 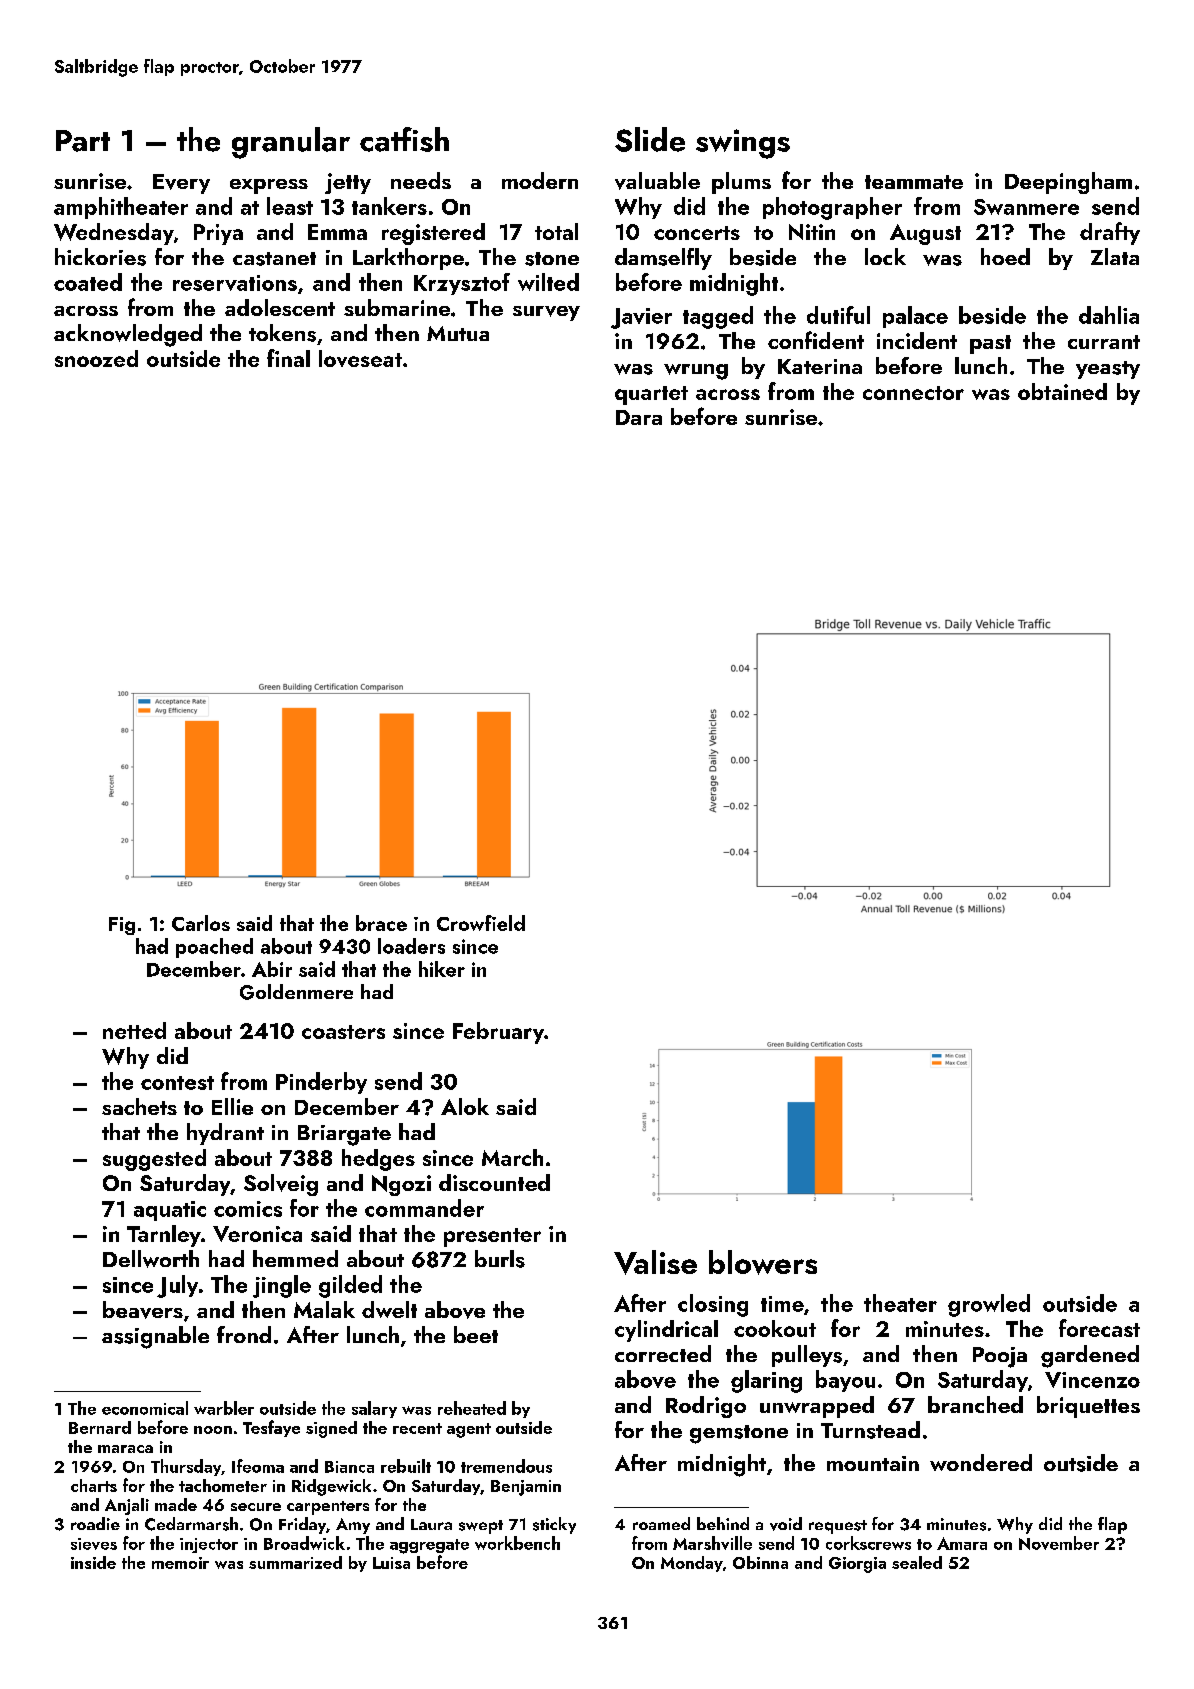 What do you see at coordinates (288, 358) in the screenshot?
I see `final` at bounding box center [288, 358].
